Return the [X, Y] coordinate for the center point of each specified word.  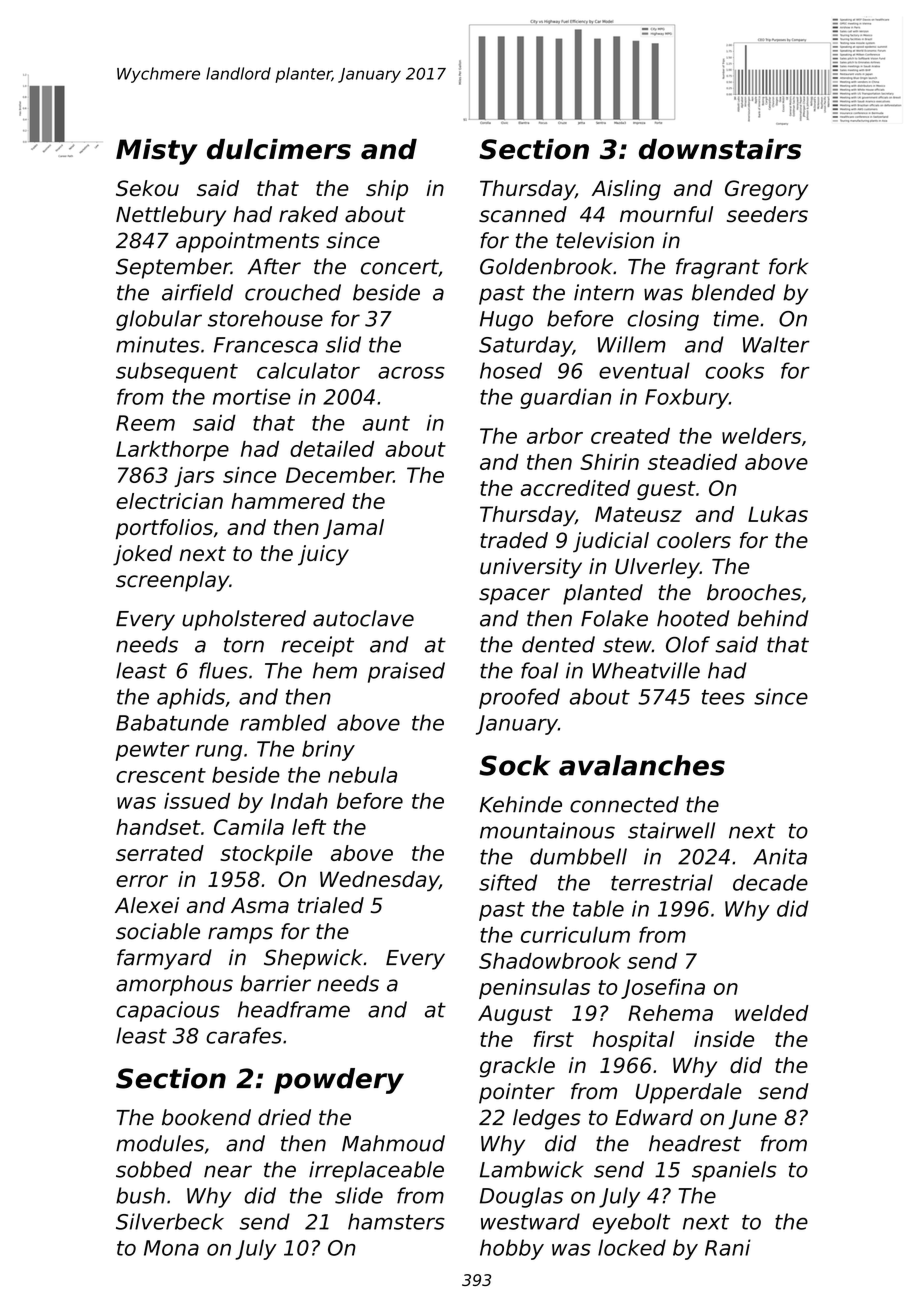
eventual [644, 370]
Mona [171, 1248]
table [598, 908]
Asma [260, 905]
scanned [523, 214]
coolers [694, 540]
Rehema [670, 1013]
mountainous [547, 830]
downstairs [720, 149]
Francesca [266, 345]
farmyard [164, 959]
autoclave [363, 618]
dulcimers [279, 149]
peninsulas [534, 989]
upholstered [244, 620]
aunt [386, 423]
